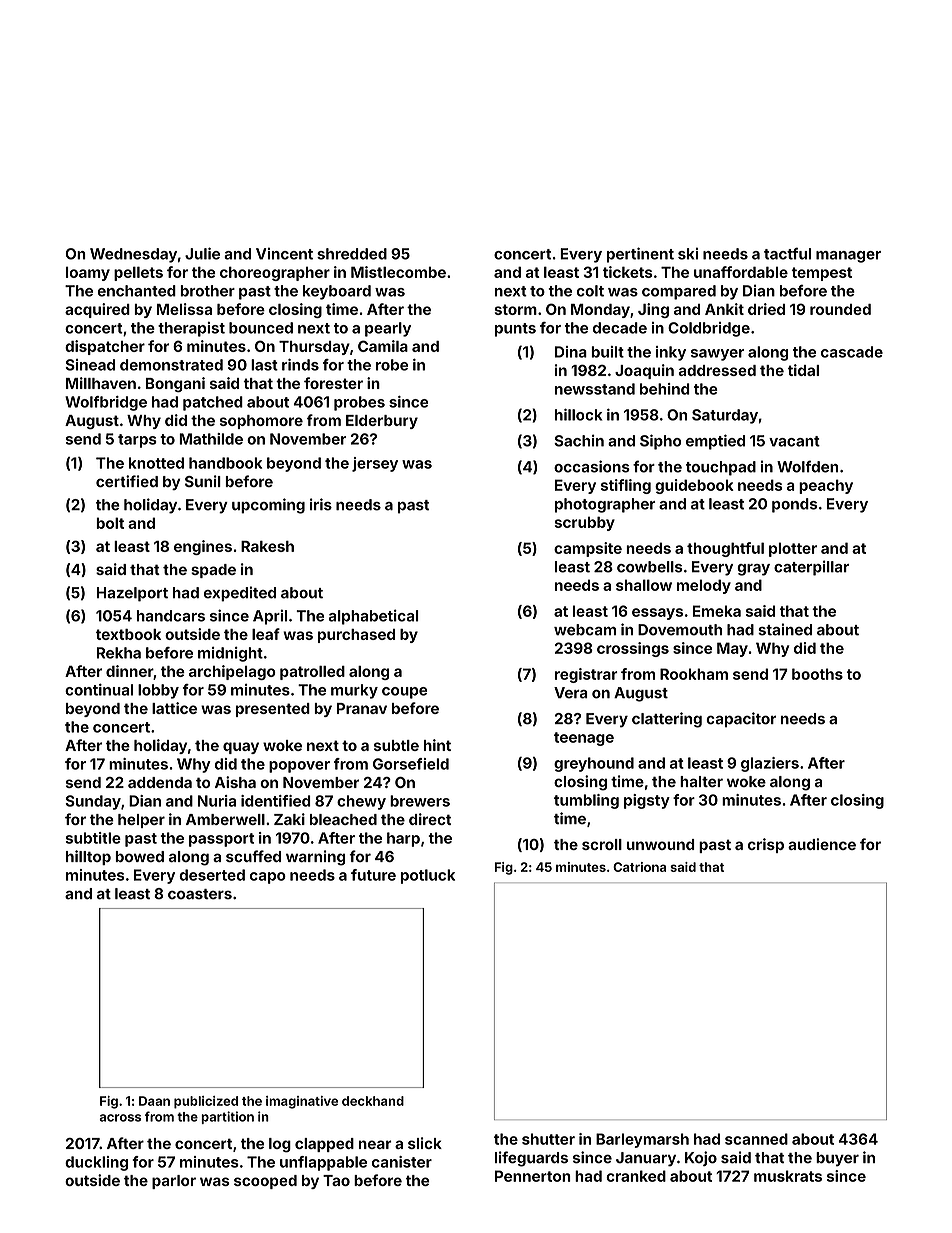 The image size is (952, 1233). What do you see at coordinates (267, 546) in the screenshot?
I see `Rakesh` at bounding box center [267, 546].
